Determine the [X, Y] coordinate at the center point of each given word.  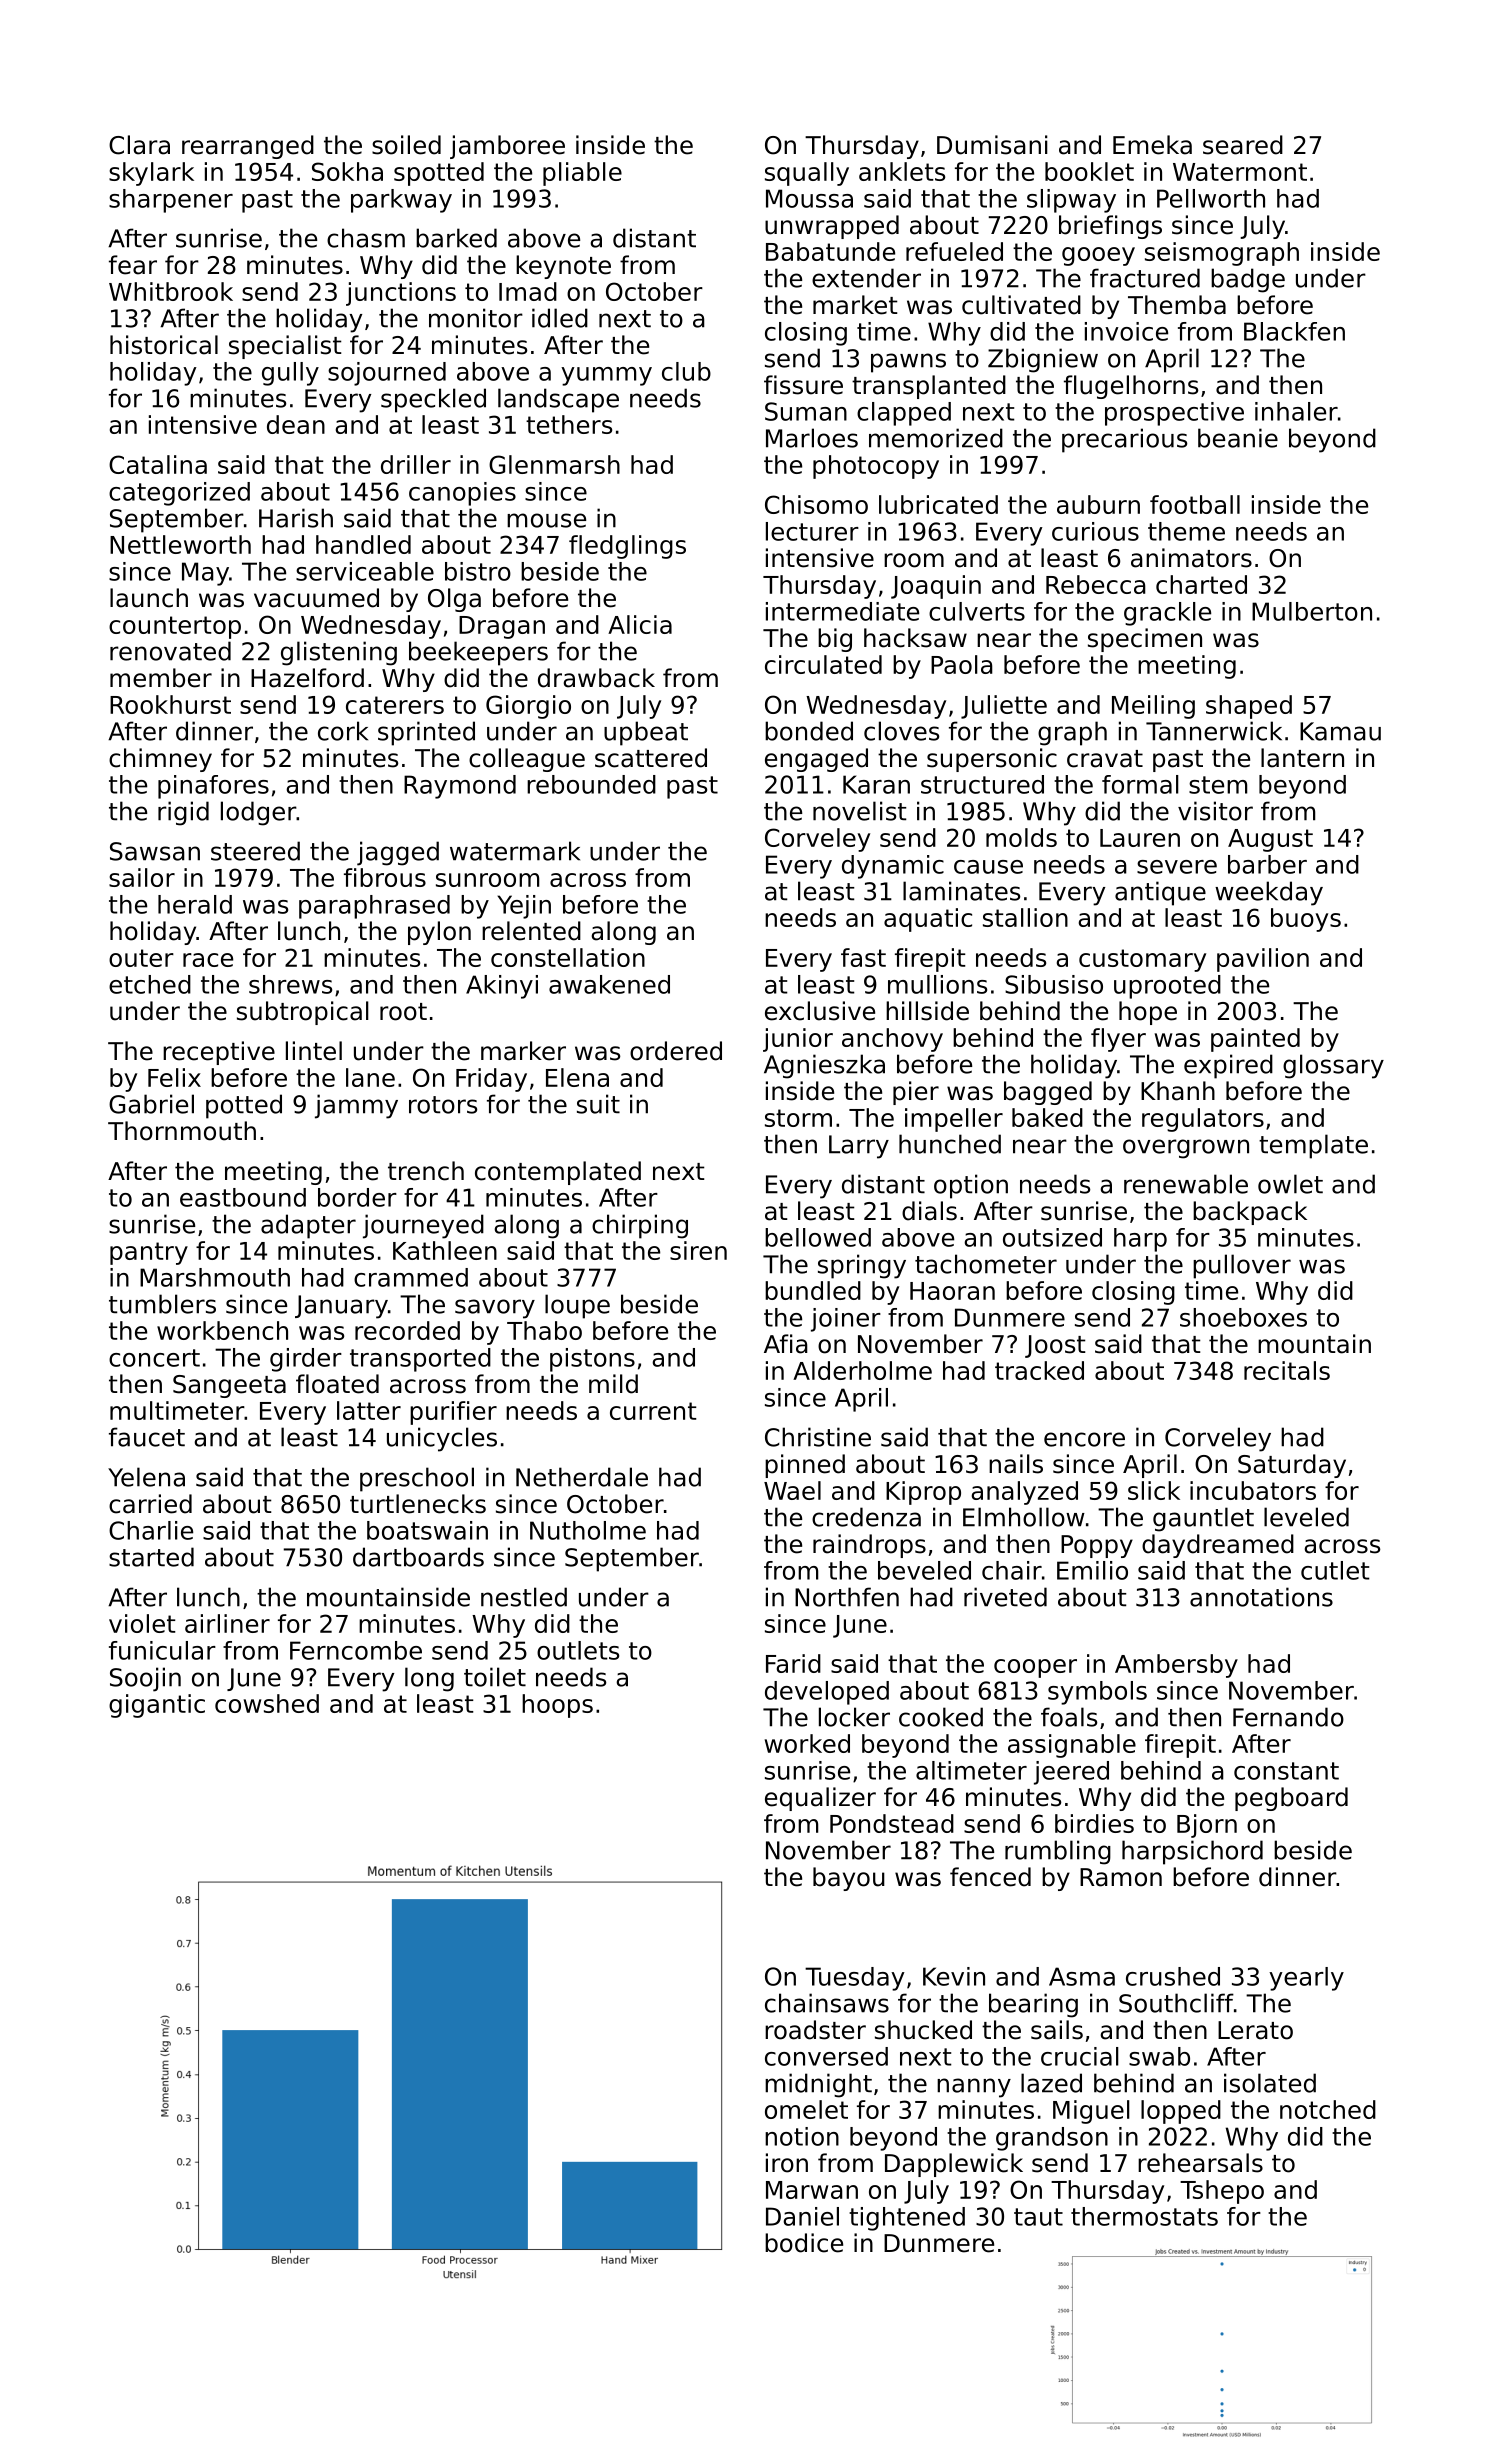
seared [1243, 145]
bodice [804, 2243]
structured [982, 784]
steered [255, 851]
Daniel [802, 2216]
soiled [406, 145]
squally [807, 174]
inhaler [1296, 411]
